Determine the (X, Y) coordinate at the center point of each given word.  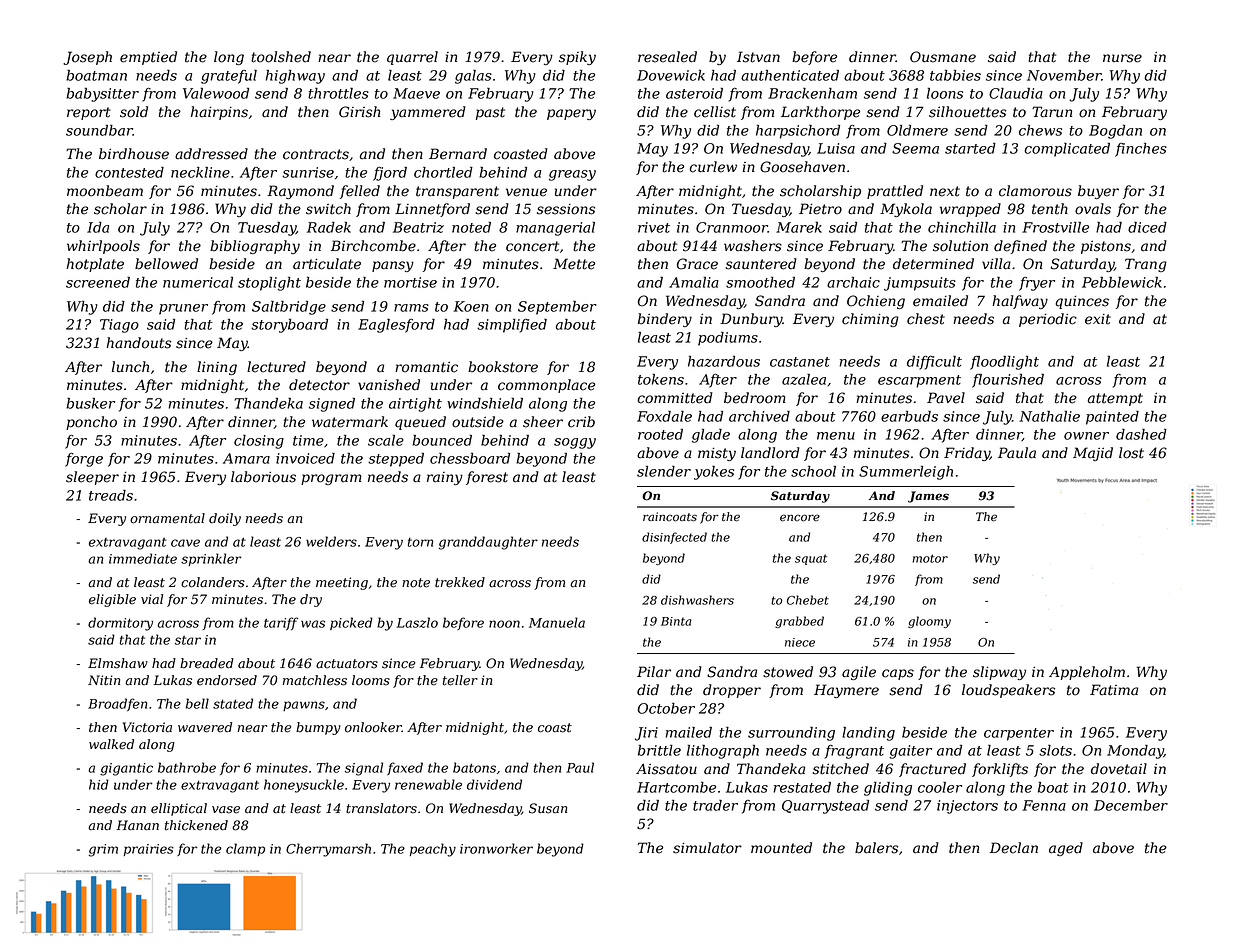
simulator (707, 848)
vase (226, 810)
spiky (577, 58)
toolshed (281, 57)
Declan (1014, 848)
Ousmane (943, 57)
